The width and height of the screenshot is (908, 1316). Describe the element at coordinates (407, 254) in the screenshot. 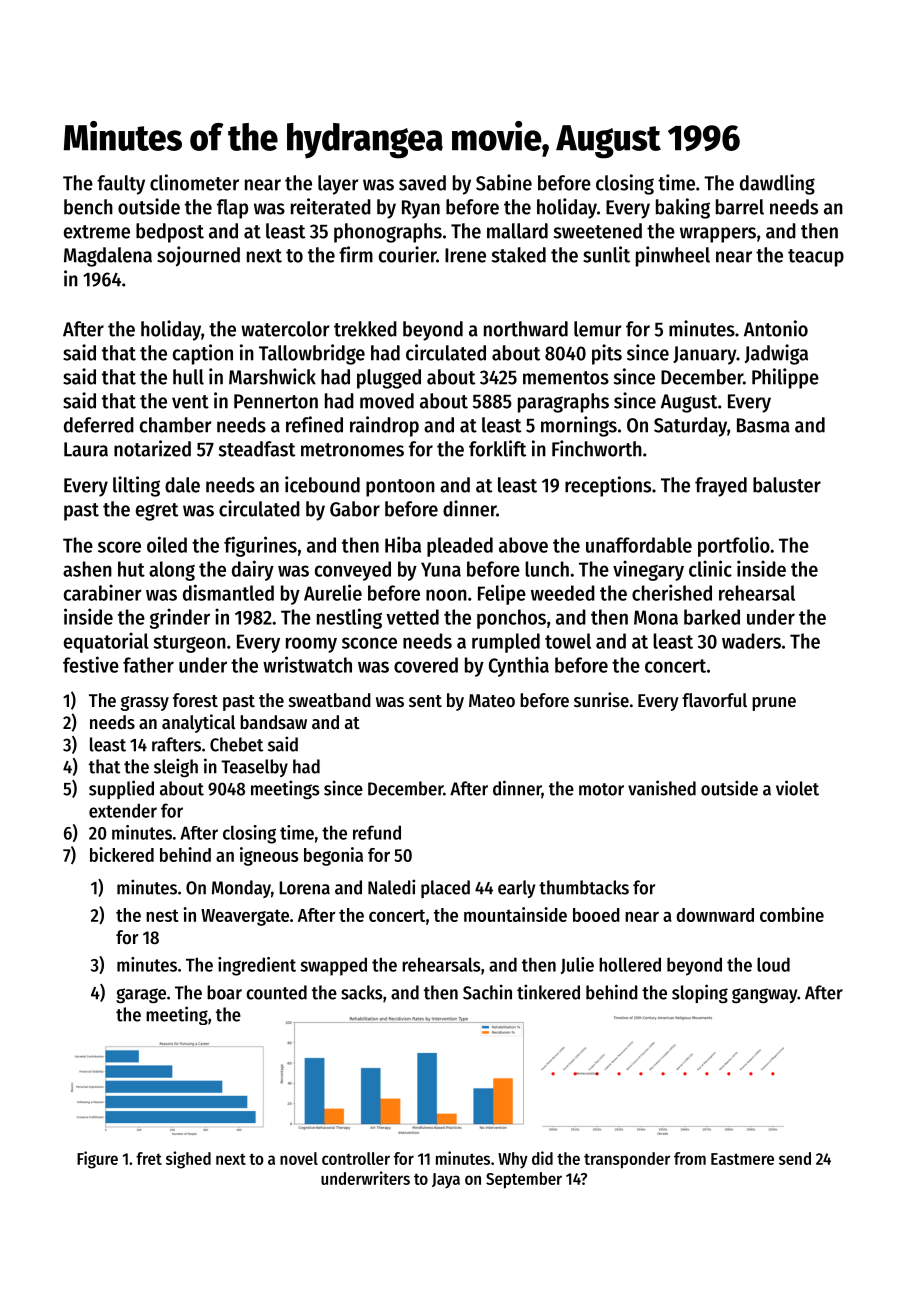

I see `courier` at that location.
